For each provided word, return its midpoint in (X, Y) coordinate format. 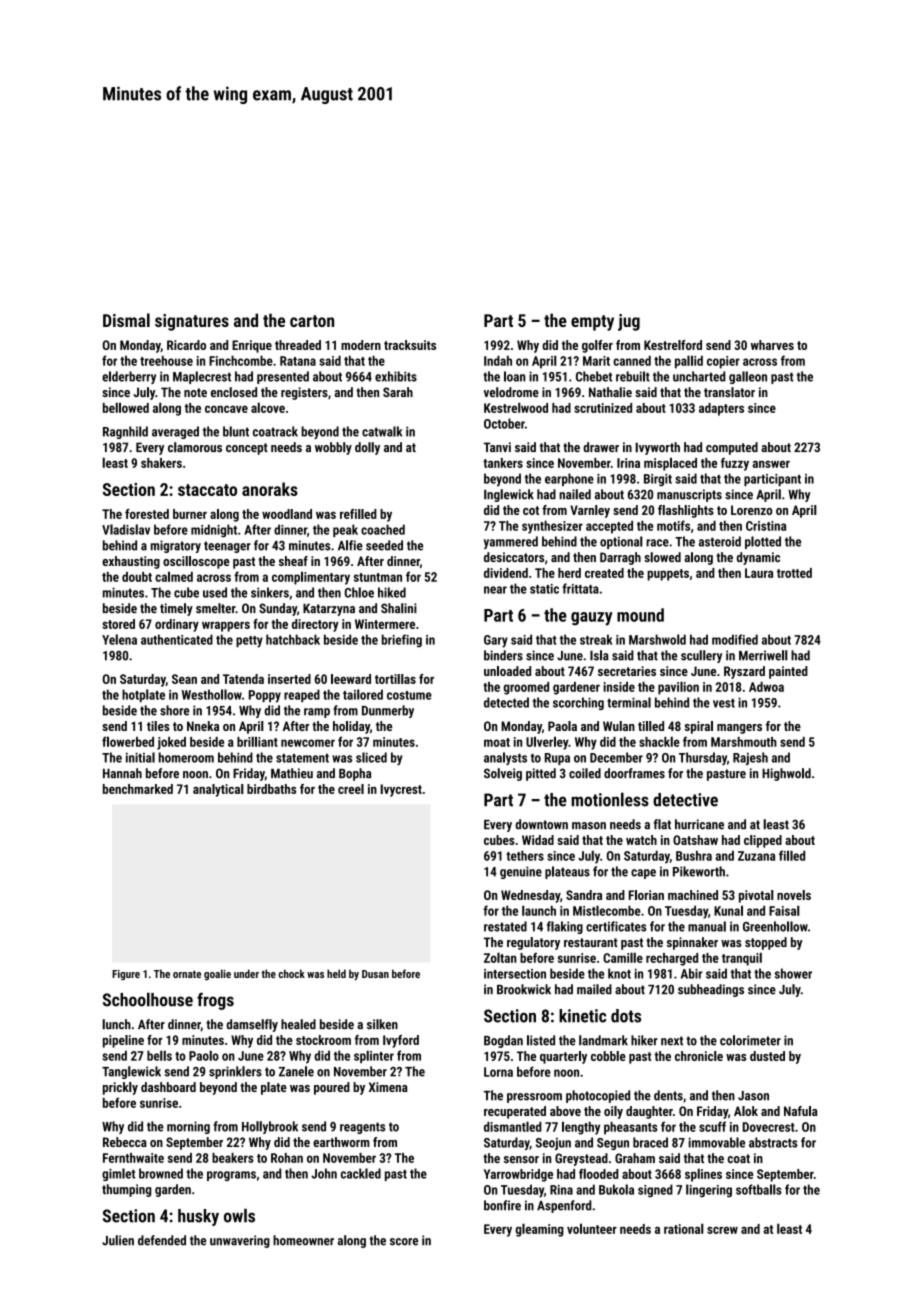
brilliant (257, 741)
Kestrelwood (516, 407)
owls (239, 1215)
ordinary (177, 625)
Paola (562, 726)
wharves (772, 345)
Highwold (786, 774)
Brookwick (524, 989)
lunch (116, 1024)
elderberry (129, 377)
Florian (646, 895)
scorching (578, 703)
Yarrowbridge (518, 1175)
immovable (716, 1142)
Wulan (619, 726)
